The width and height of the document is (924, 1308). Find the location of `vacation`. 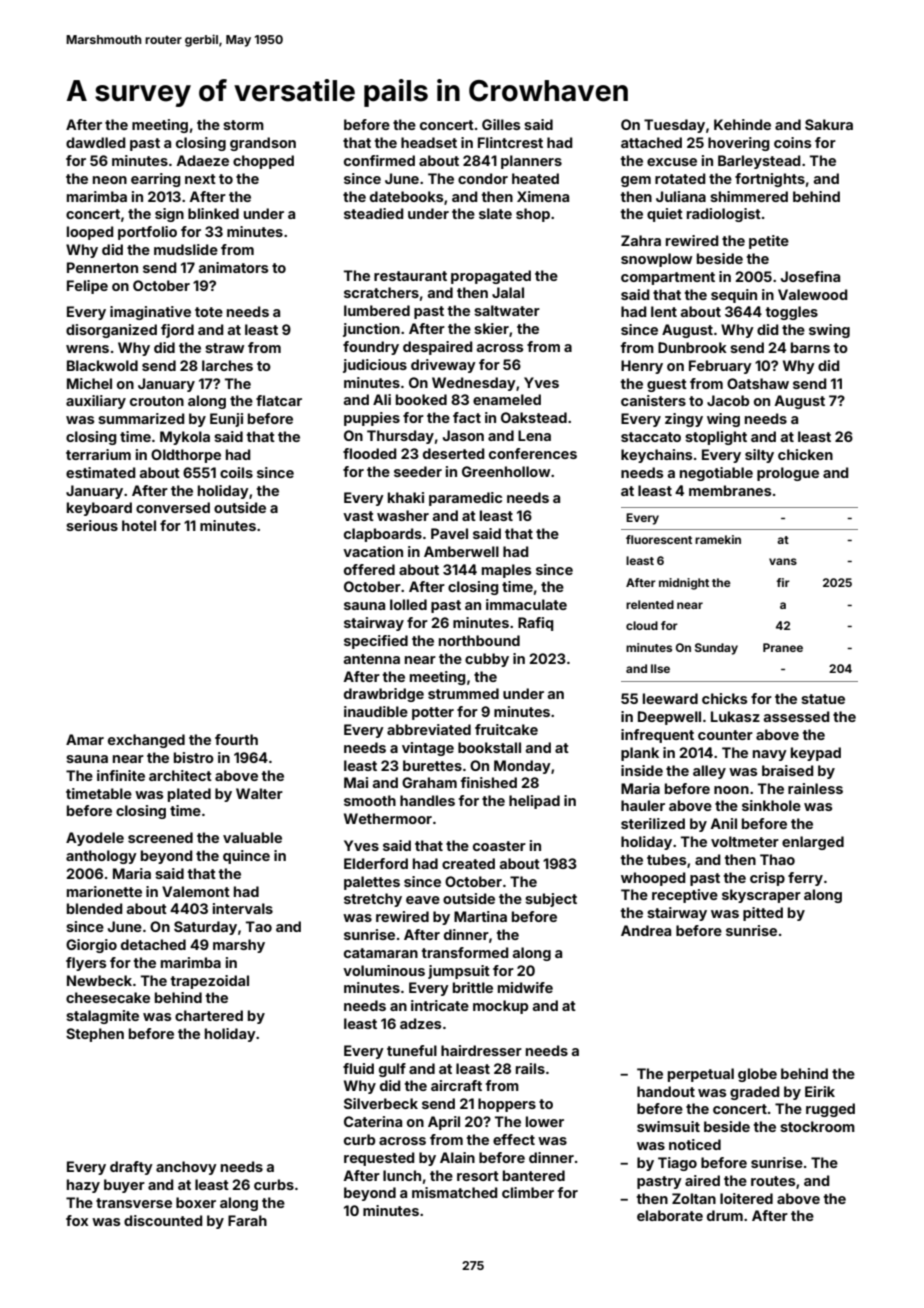

vacation is located at coordinates (373, 551).
